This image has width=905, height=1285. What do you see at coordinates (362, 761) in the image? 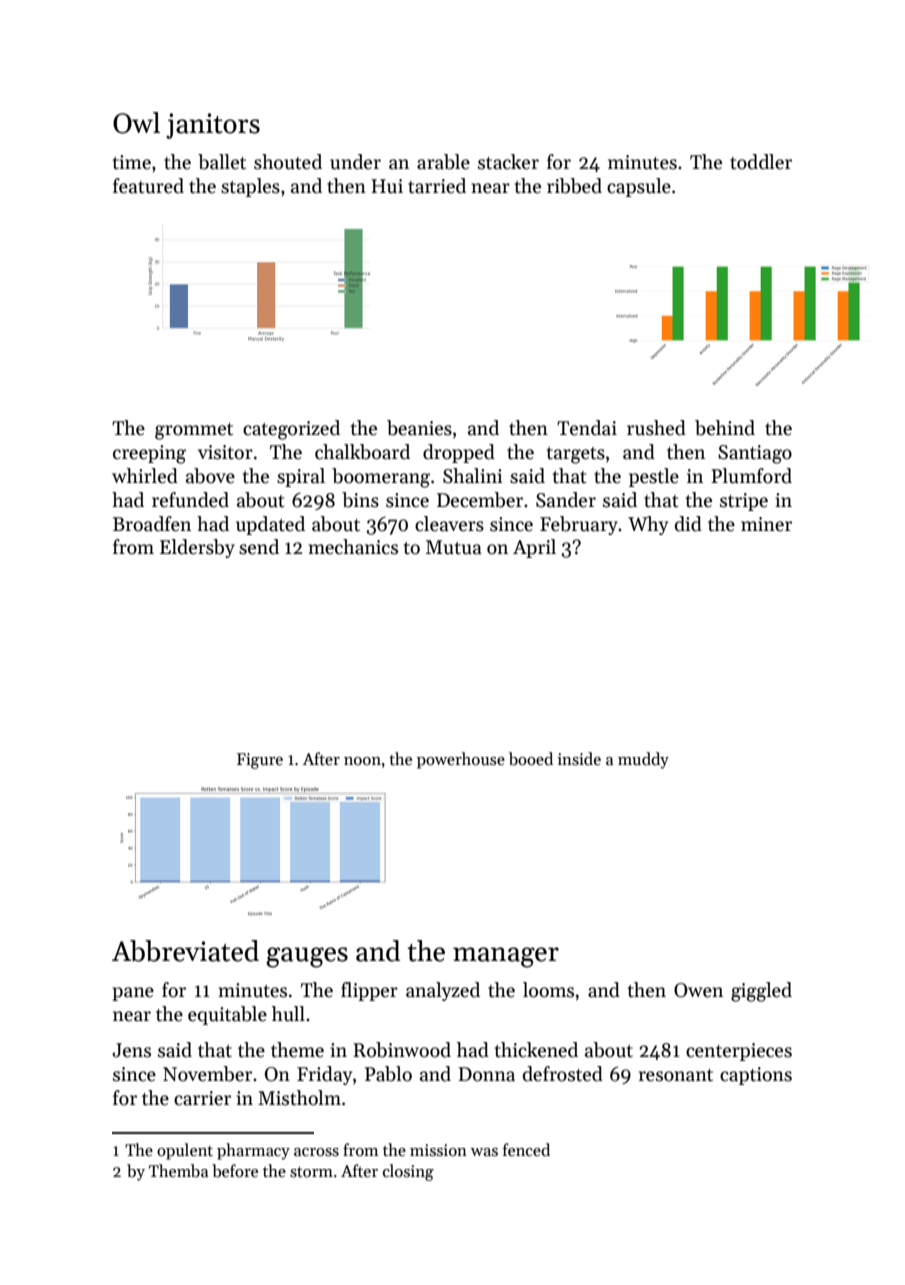
I see `noon` at bounding box center [362, 761].
